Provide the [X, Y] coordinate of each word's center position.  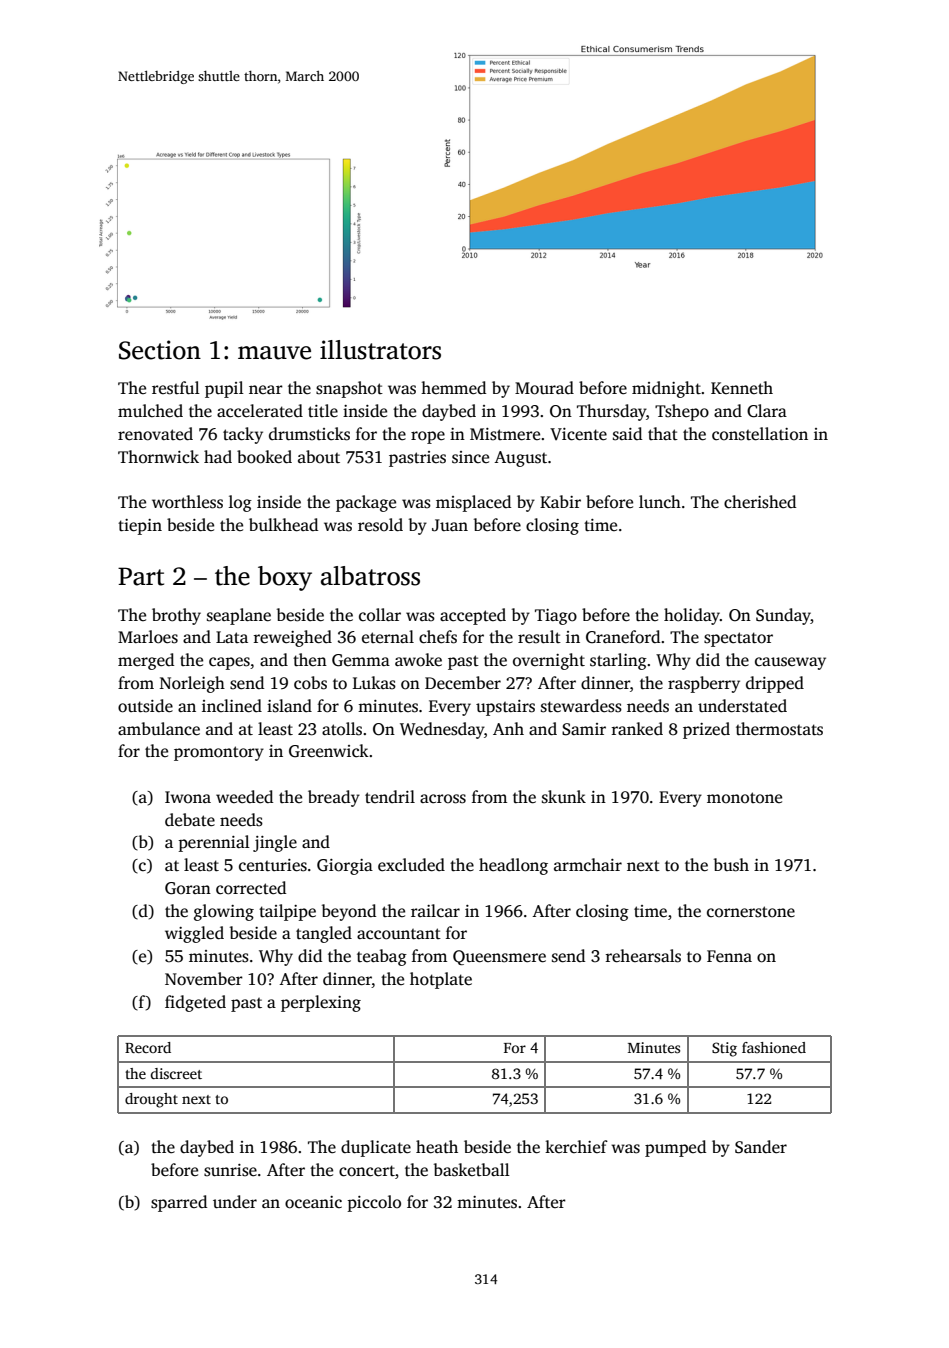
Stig [724, 1049]
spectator [738, 639]
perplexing [321, 1003]
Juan [450, 525]
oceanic [313, 1202]
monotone [744, 797]
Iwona [188, 797]
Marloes [148, 637]
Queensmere [499, 957]
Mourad [544, 388]
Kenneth [742, 387]
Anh [508, 728]
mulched [150, 411]
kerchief [576, 1146]
